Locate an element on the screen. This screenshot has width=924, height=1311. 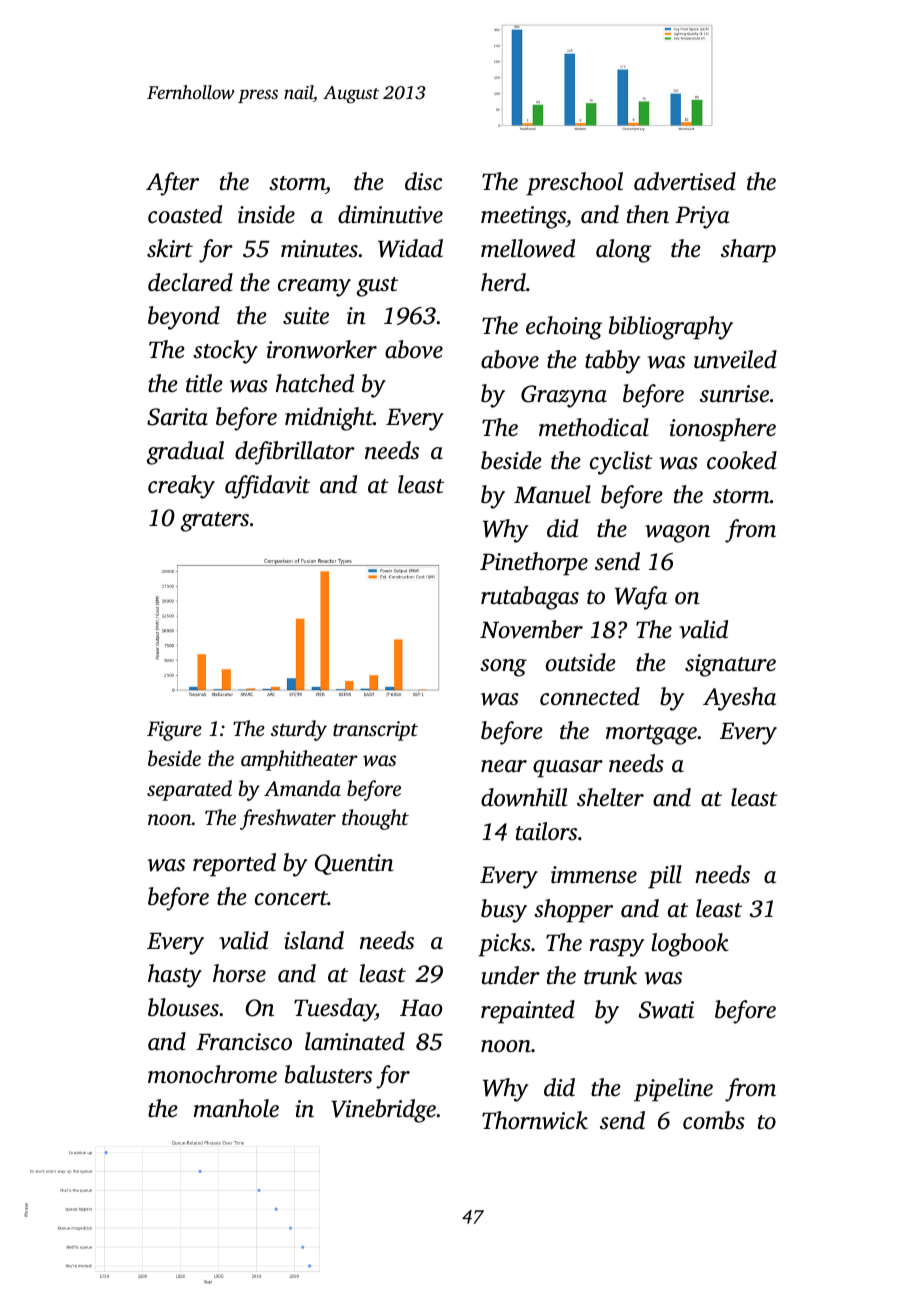
rutabagas is located at coordinates (530, 598).
